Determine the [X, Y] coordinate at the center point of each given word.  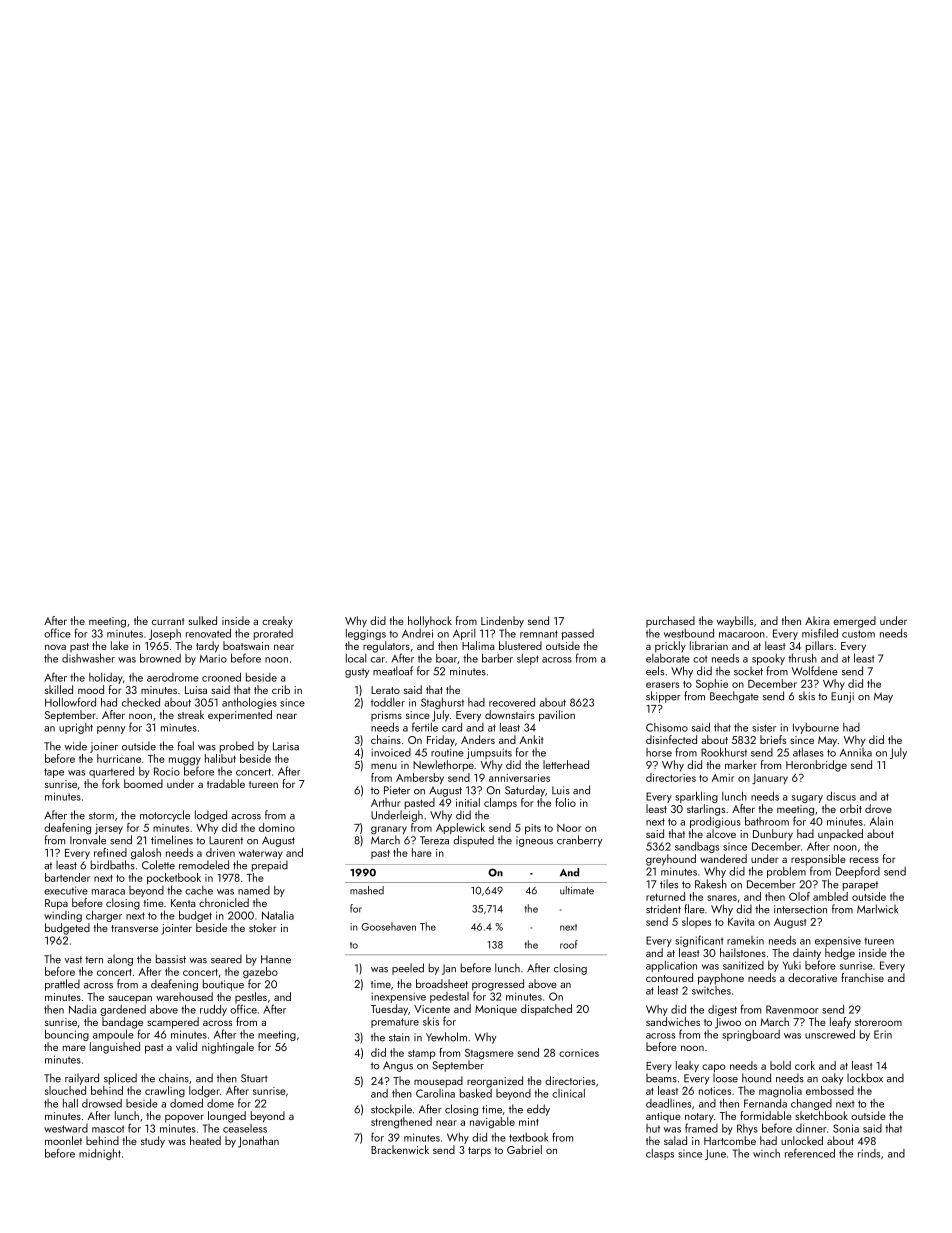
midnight [100, 1154]
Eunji [842, 697]
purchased [670, 621]
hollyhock [430, 622]
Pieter [397, 790]
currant [168, 621]
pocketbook [174, 878]
